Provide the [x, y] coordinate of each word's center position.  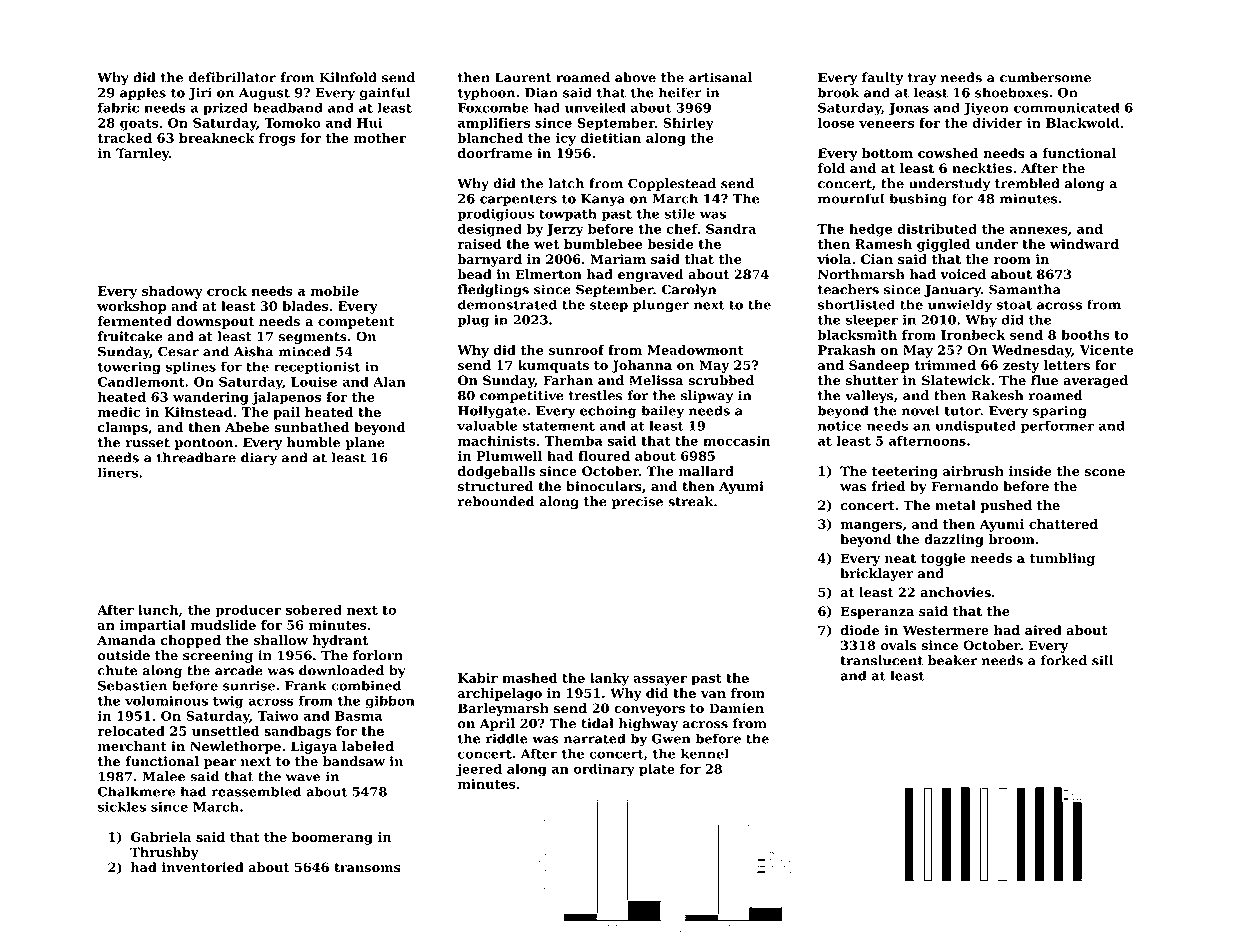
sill [1102, 660]
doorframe [495, 153]
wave [303, 778]
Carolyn [689, 290]
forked [1064, 660]
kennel [705, 753]
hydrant [340, 641]
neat [900, 558]
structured [495, 486]
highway [648, 724]
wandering [211, 398]
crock [227, 291]
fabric [118, 107]
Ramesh [883, 244]
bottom [887, 153]
